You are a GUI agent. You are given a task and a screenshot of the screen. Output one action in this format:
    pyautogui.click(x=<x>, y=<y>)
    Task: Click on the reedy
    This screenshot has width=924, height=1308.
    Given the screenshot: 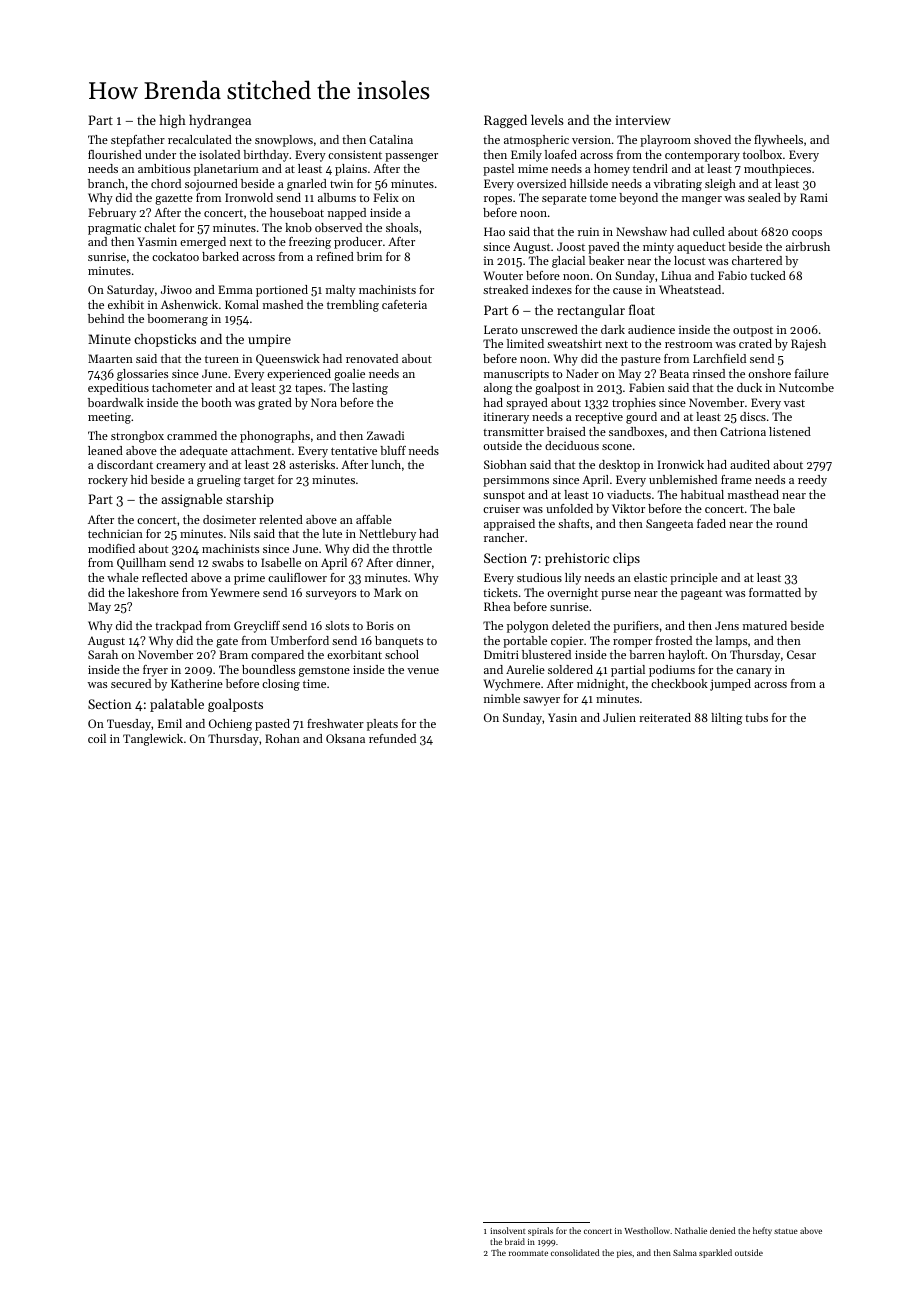 What is the action you would take?
    pyautogui.click(x=812, y=481)
